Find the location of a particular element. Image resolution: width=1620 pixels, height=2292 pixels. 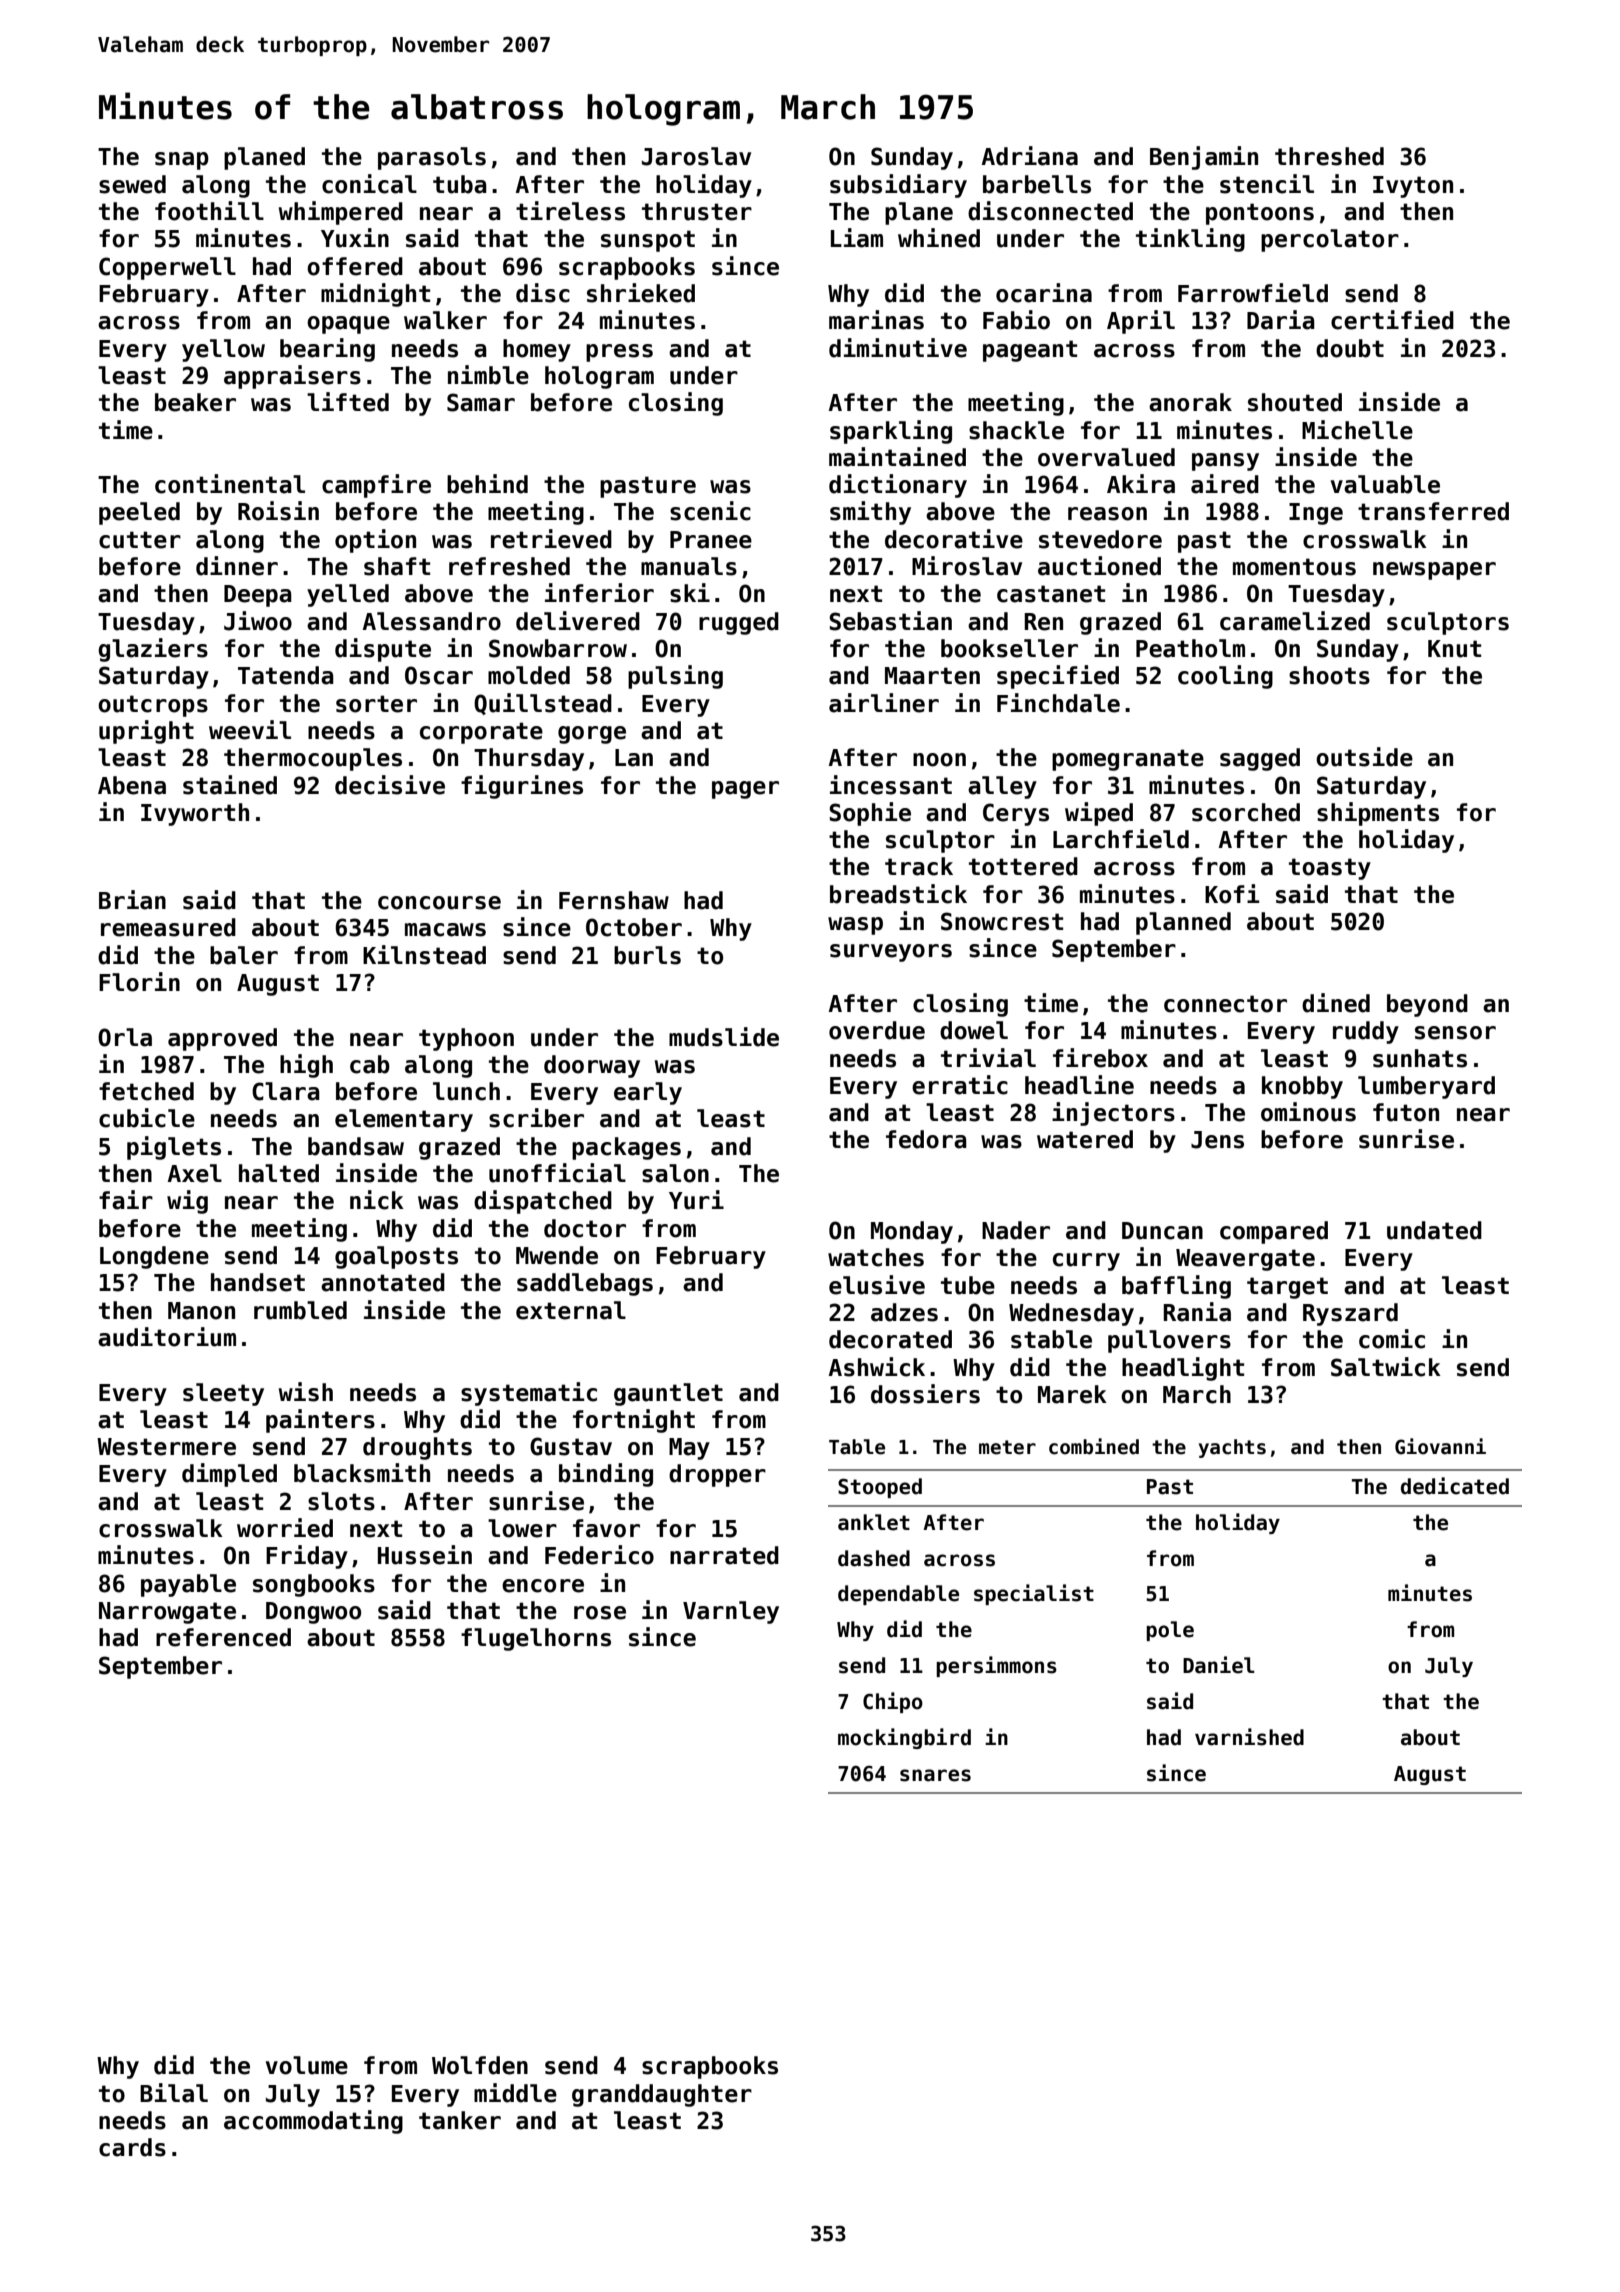

undated is located at coordinates (1434, 1230).
